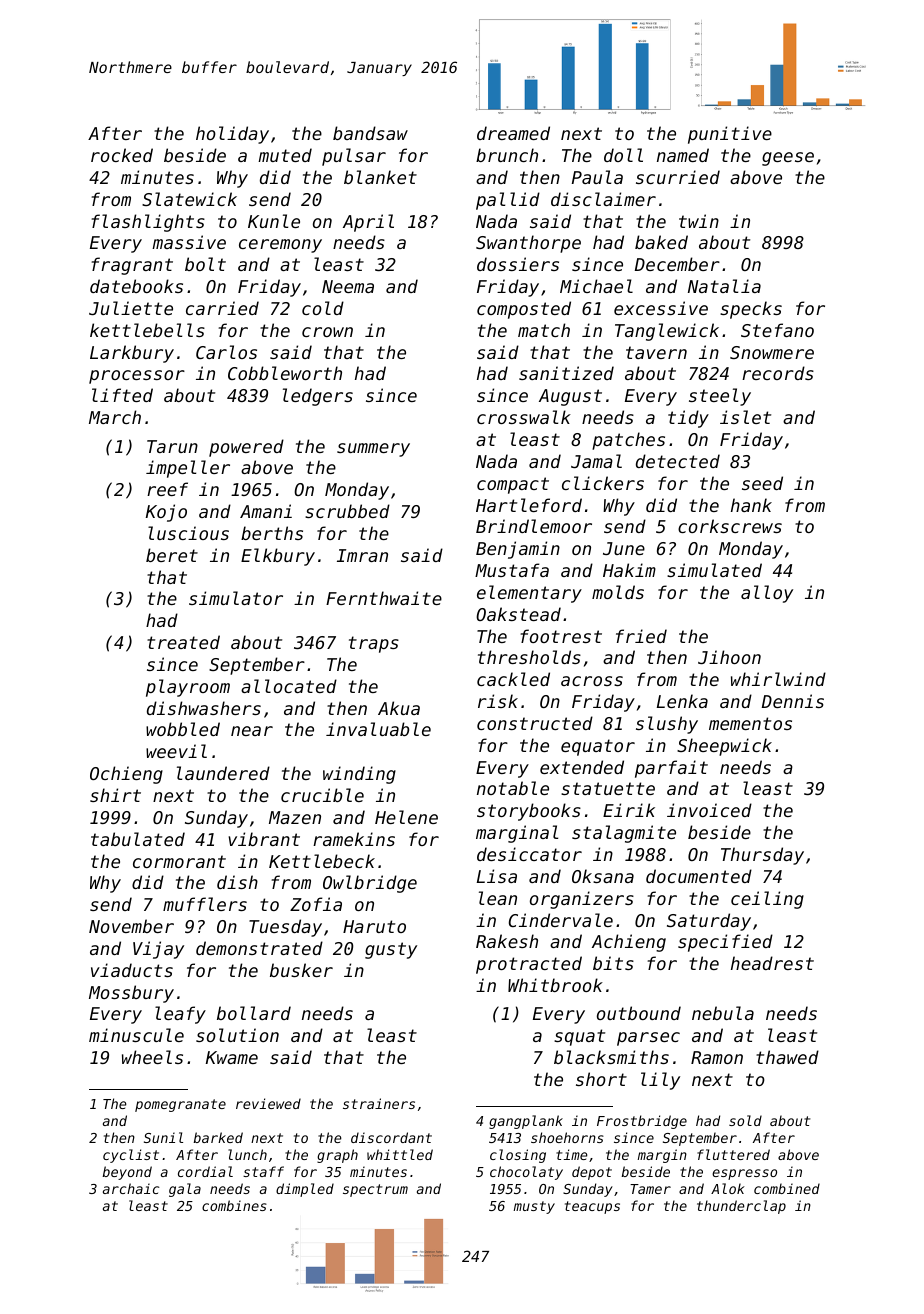 The width and height of the page is (924, 1314). I want to click on risk, so click(498, 701).
